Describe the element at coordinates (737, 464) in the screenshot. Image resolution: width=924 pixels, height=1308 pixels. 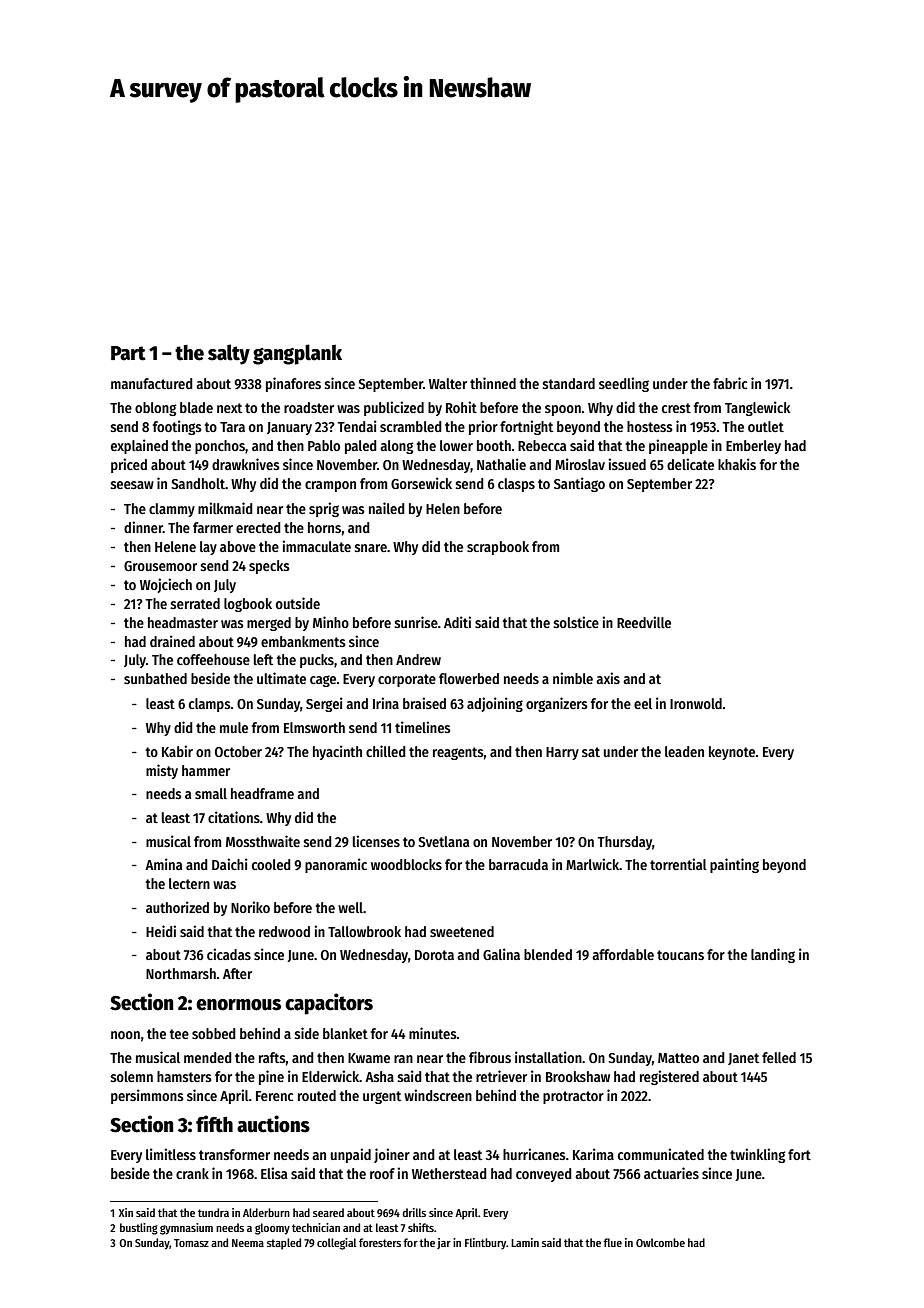
I see `khakis` at that location.
